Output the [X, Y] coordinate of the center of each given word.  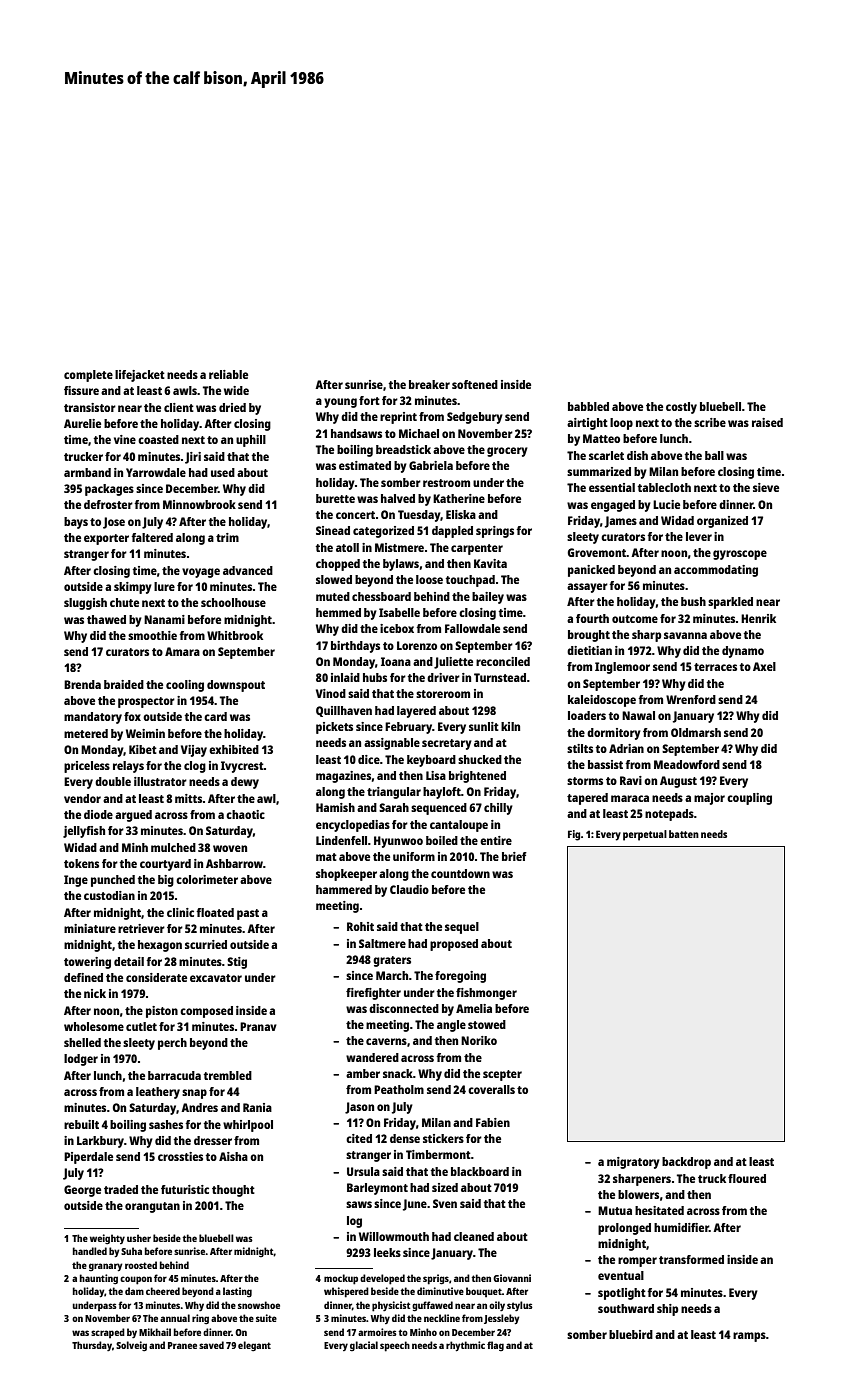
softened [475, 384]
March [392, 975]
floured [747, 1178]
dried [232, 407]
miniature [90, 928]
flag [495, 1346]
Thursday [92, 1346]
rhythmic [465, 1346]
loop [621, 424]
